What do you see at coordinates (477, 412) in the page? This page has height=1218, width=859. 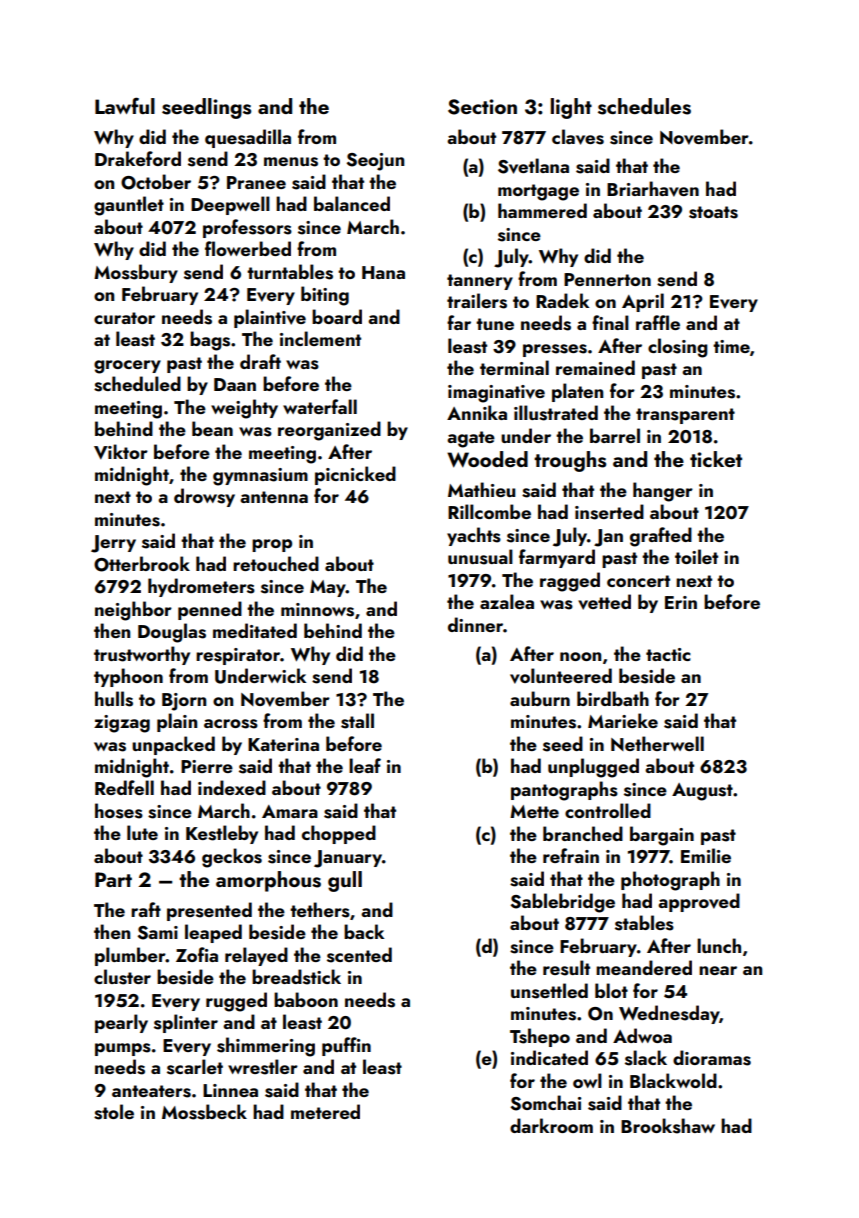 I see `Annika` at bounding box center [477, 412].
